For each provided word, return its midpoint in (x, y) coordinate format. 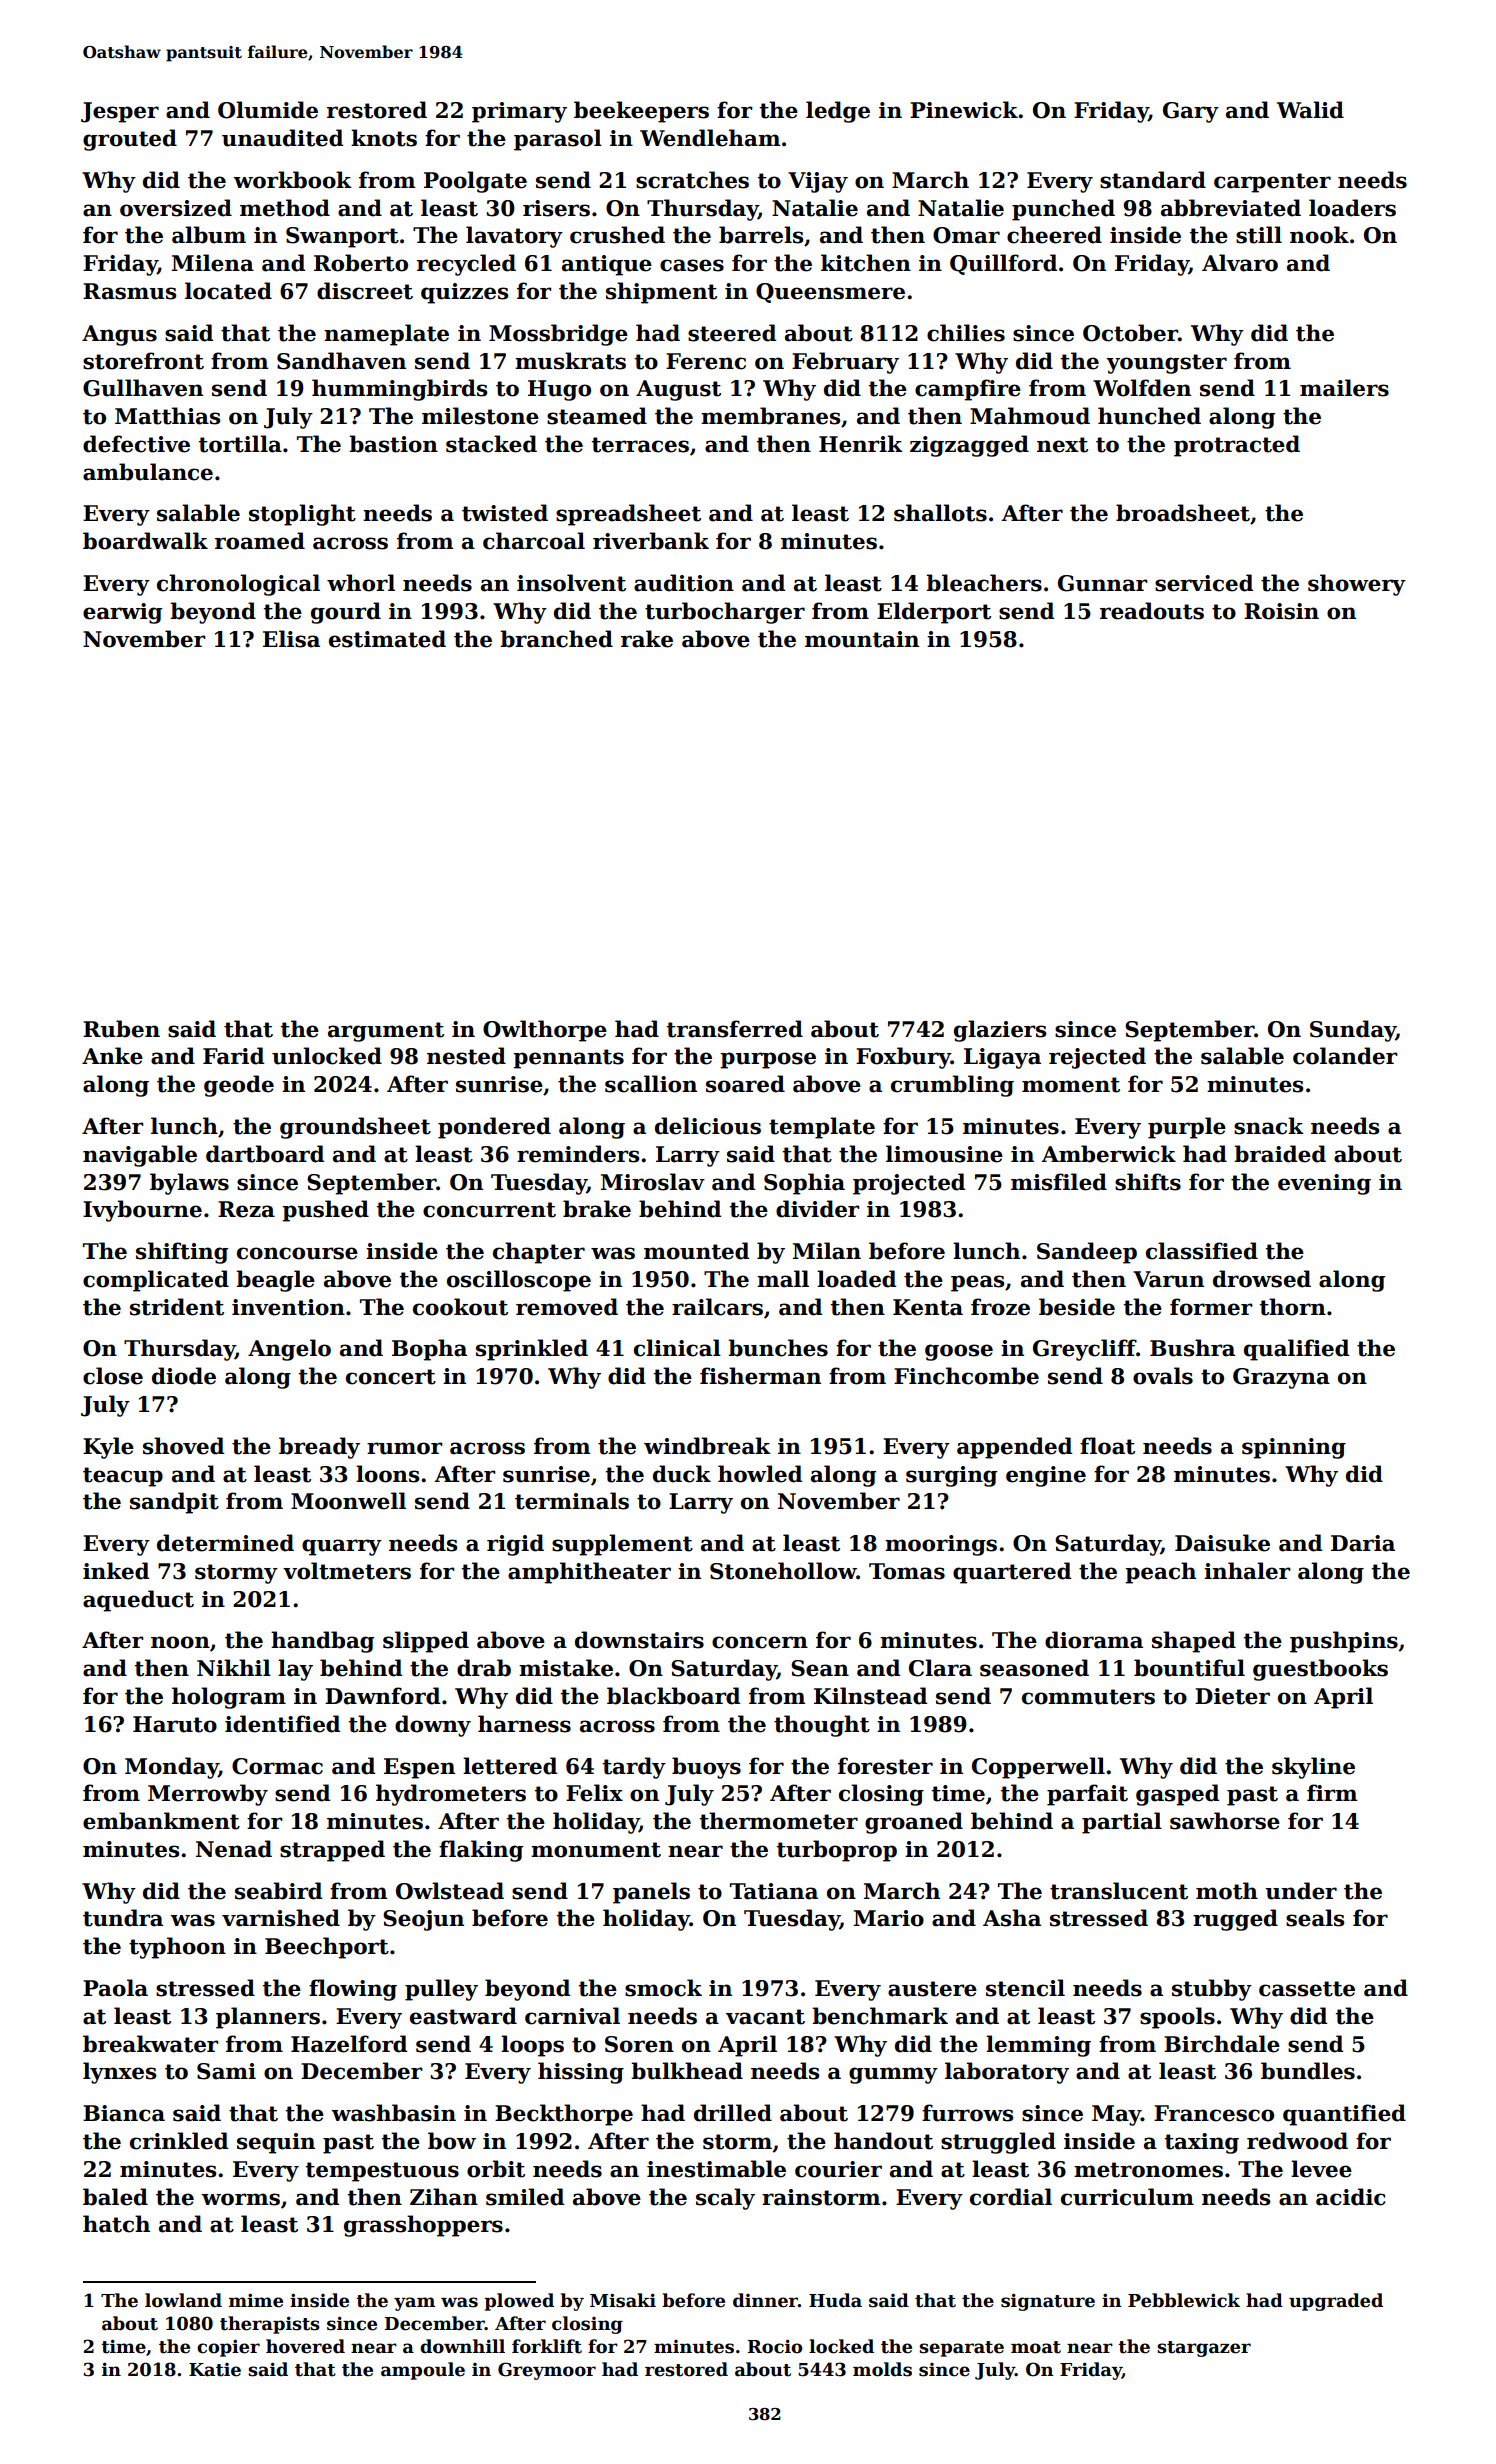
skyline (1313, 1768)
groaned (914, 1823)
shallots (940, 513)
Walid (1310, 110)
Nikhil (234, 1667)
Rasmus (129, 291)
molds (882, 2369)
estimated (387, 639)
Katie (215, 2370)
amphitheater (589, 1573)
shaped (1194, 1642)
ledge (838, 112)
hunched (1149, 416)
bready (319, 1448)
